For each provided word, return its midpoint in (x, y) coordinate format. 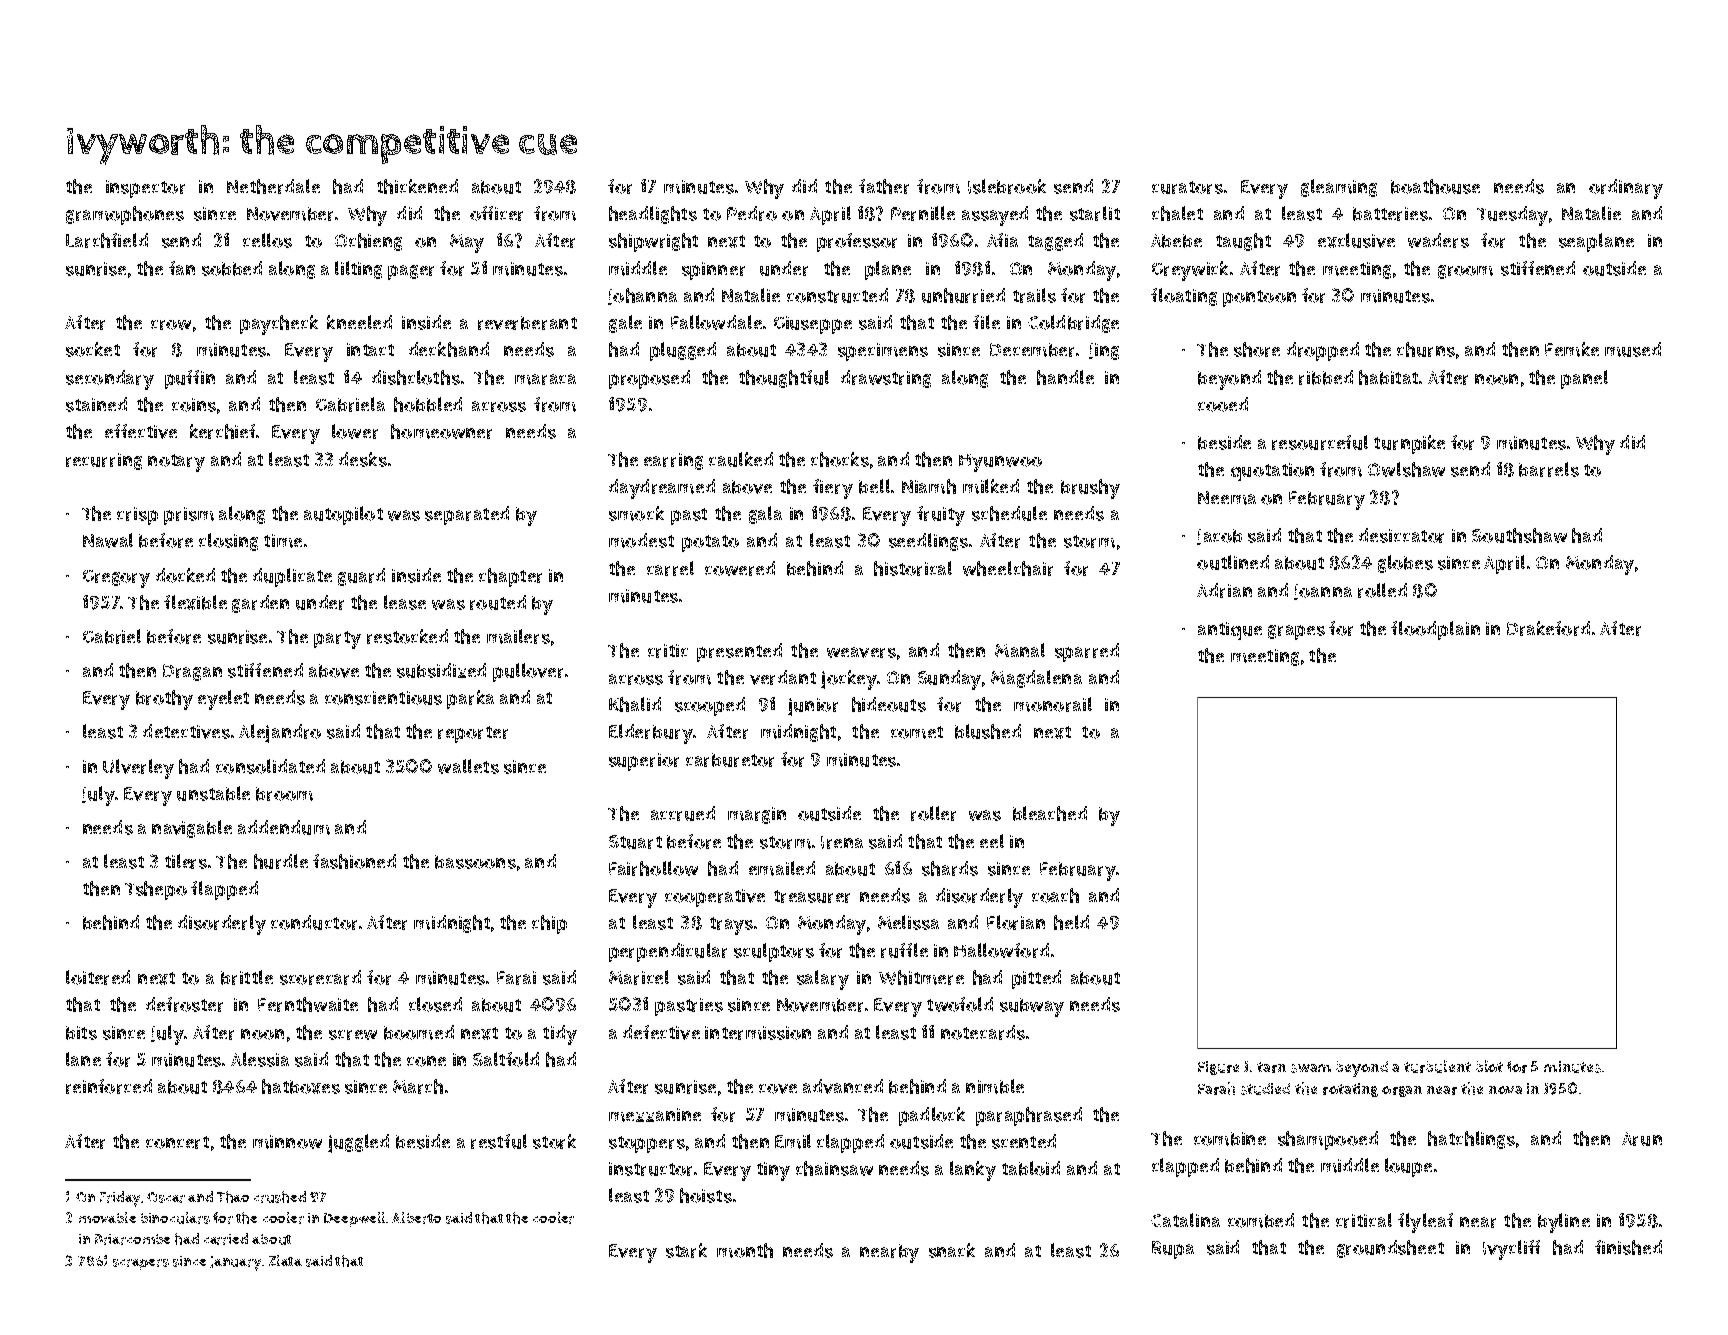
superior (644, 762)
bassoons (475, 862)
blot (1489, 1066)
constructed (837, 295)
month (745, 1250)
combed (1261, 1220)
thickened (417, 186)
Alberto (416, 1218)
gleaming (1339, 188)
